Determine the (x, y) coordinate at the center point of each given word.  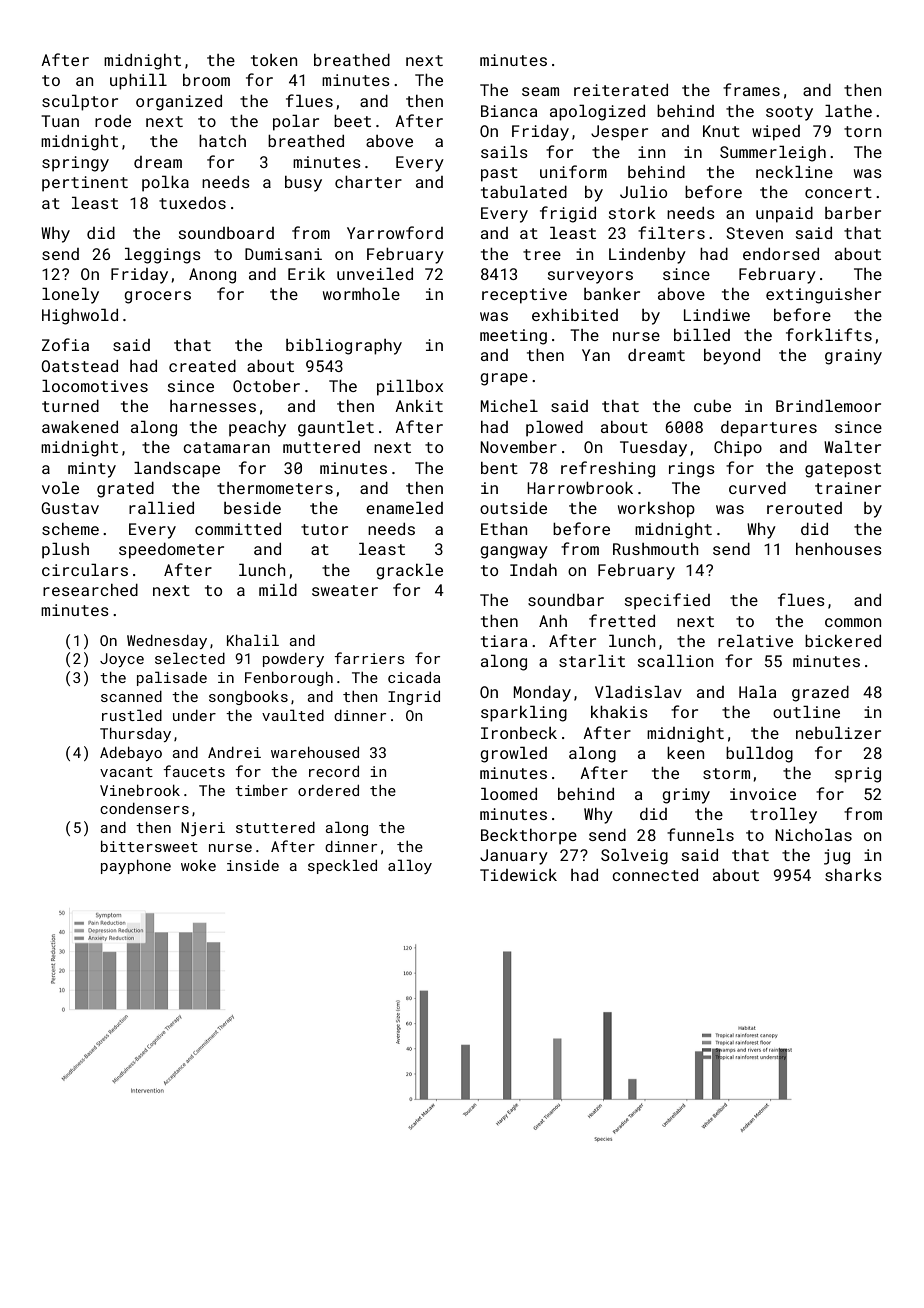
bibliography (344, 346)
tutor (324, 529)
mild (278, 589)
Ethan (504, 529)
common (853, 622)
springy (75, 164)
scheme (70, 529)
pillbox (410, 387)
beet (352, 121)
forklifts (829, 334)
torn (862, 131)
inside (253, 865)
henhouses (839, 549)
